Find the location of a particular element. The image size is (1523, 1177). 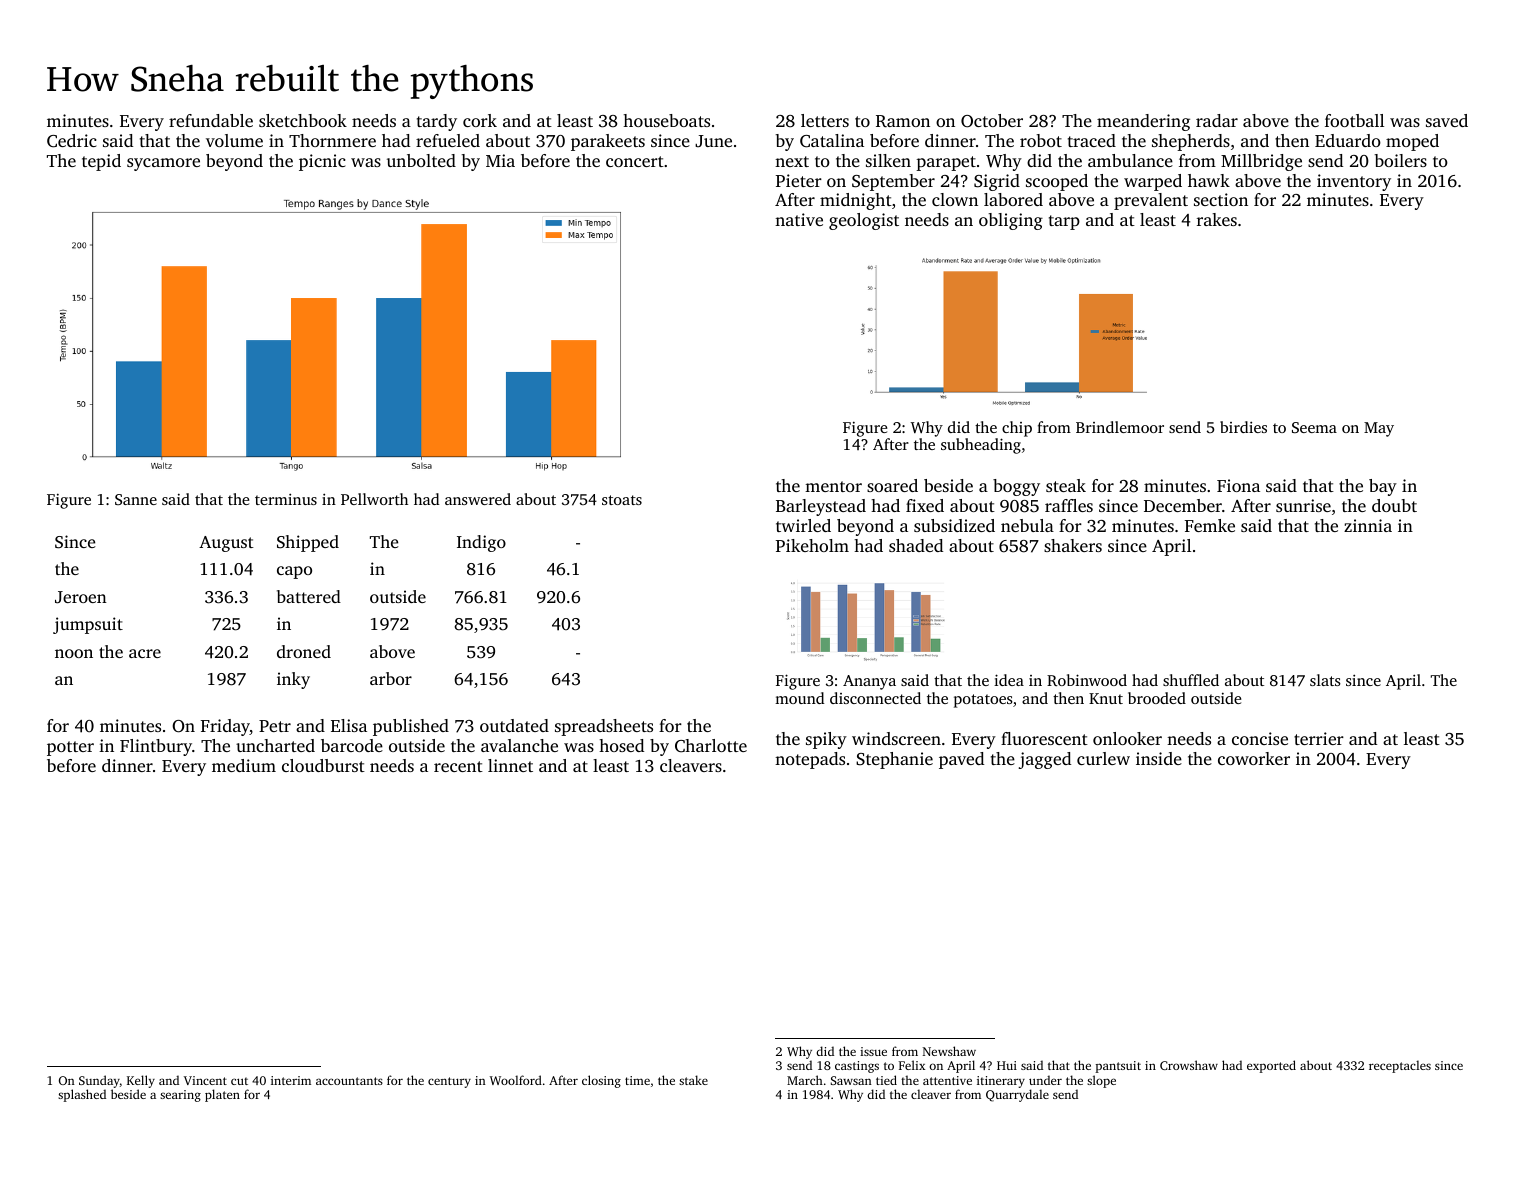

tarp is located at coordinates (1064, 222).
